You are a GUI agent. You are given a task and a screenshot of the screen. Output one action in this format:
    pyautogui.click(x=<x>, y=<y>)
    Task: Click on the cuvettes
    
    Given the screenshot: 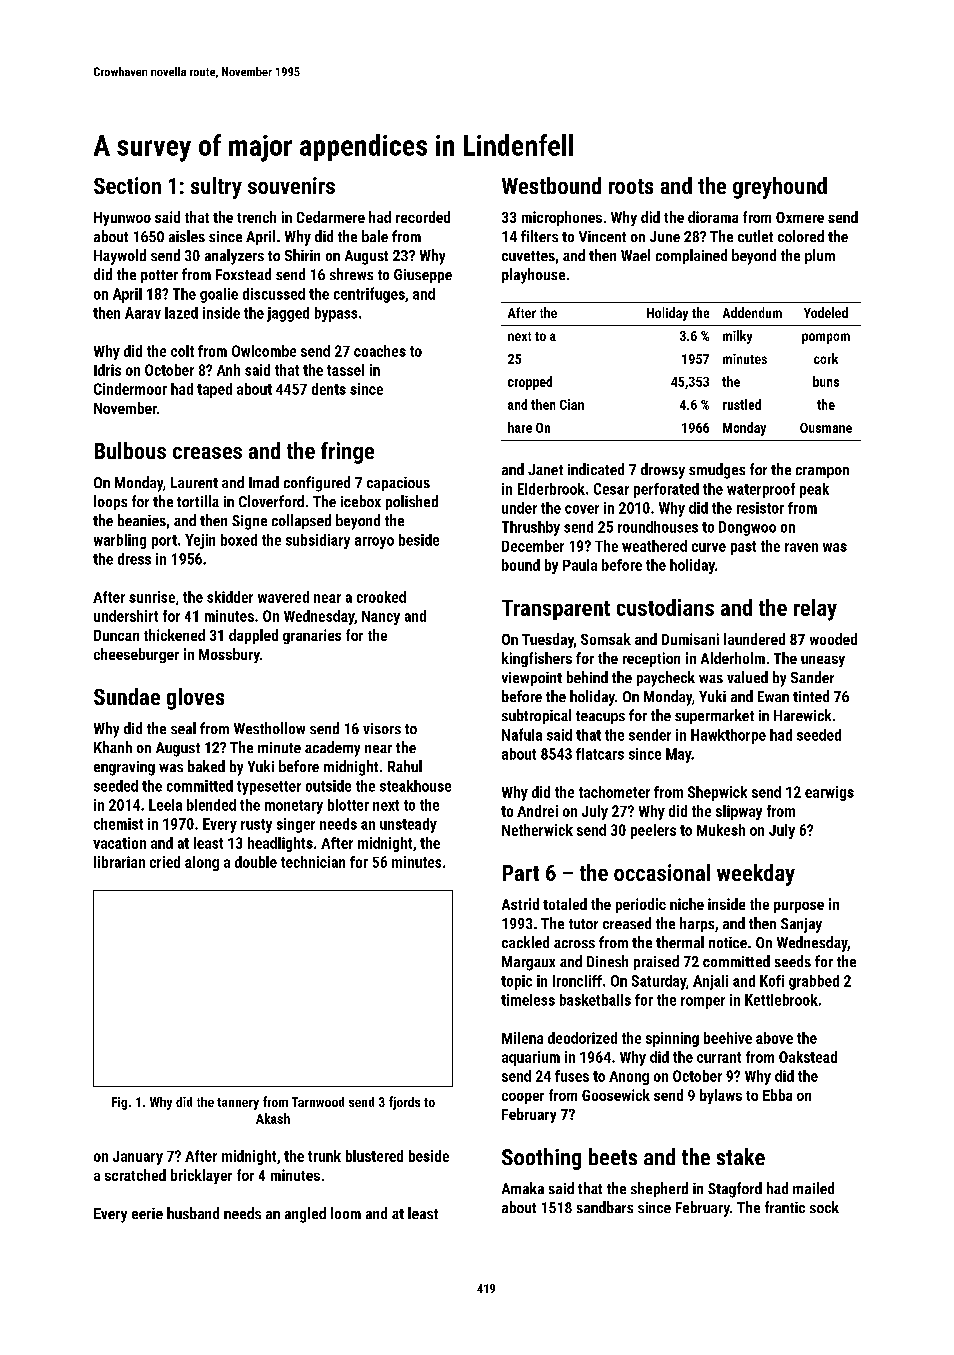 What is the action you would take?
    pyautogui.click(x=528, y=256)
